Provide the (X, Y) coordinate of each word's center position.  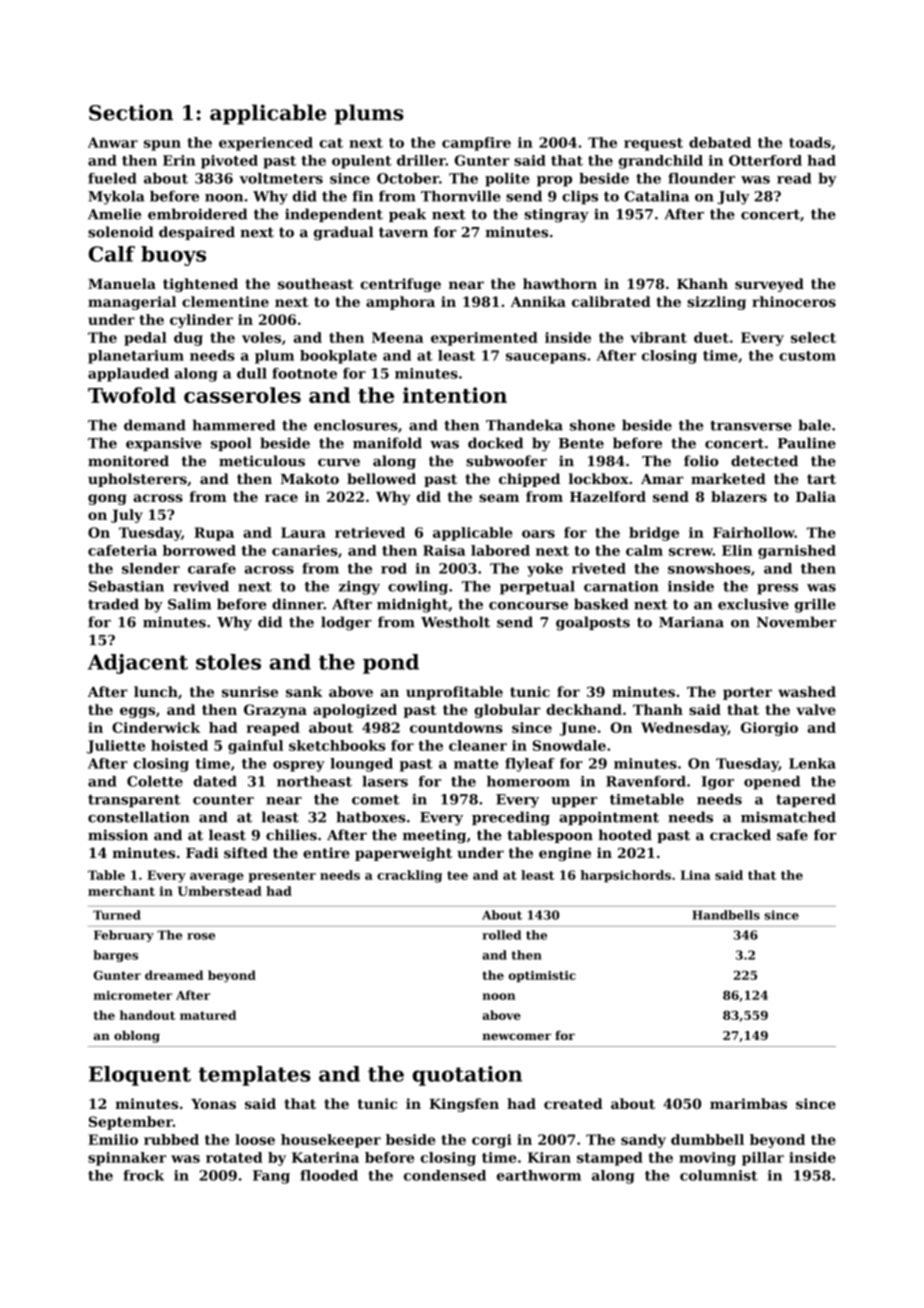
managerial (132, 303)
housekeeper (331, 1141)
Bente (581, 443)
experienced (266, 144)
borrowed (199, 550)
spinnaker (127, 1159)
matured (208, 1015)
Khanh (702, 283)
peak (407, 215)
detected (764, 461)
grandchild (661, 162)
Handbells (726, 915)
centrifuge (400, 285)
